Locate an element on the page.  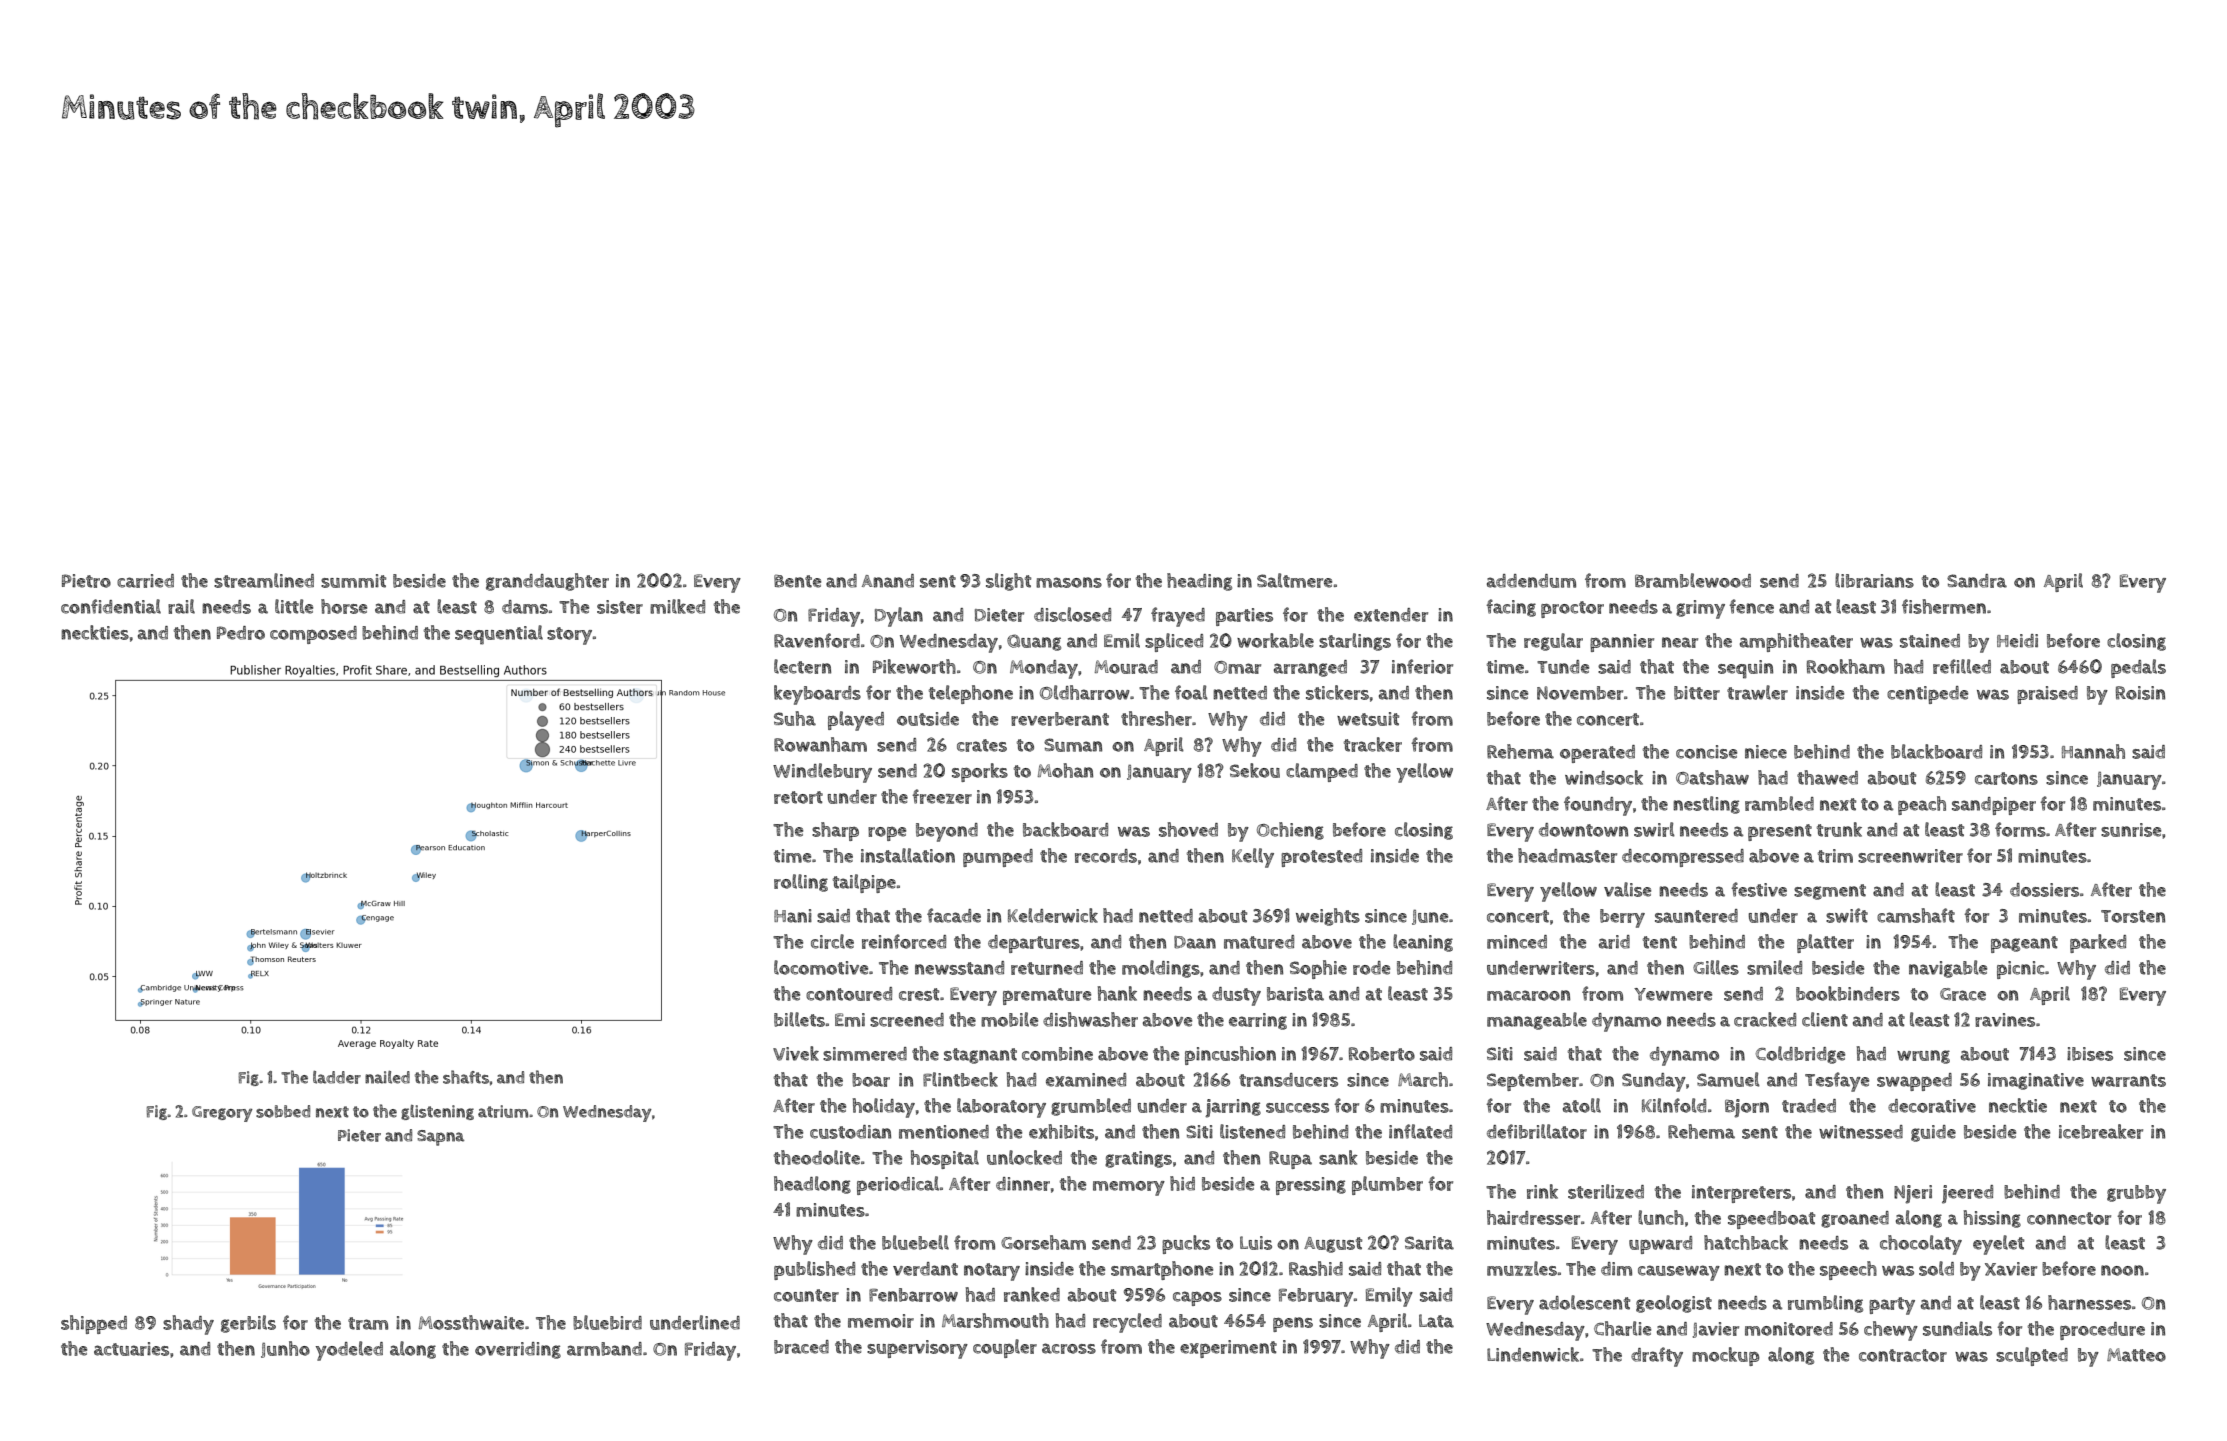
Grace is located at coordinates (1963, 994).
